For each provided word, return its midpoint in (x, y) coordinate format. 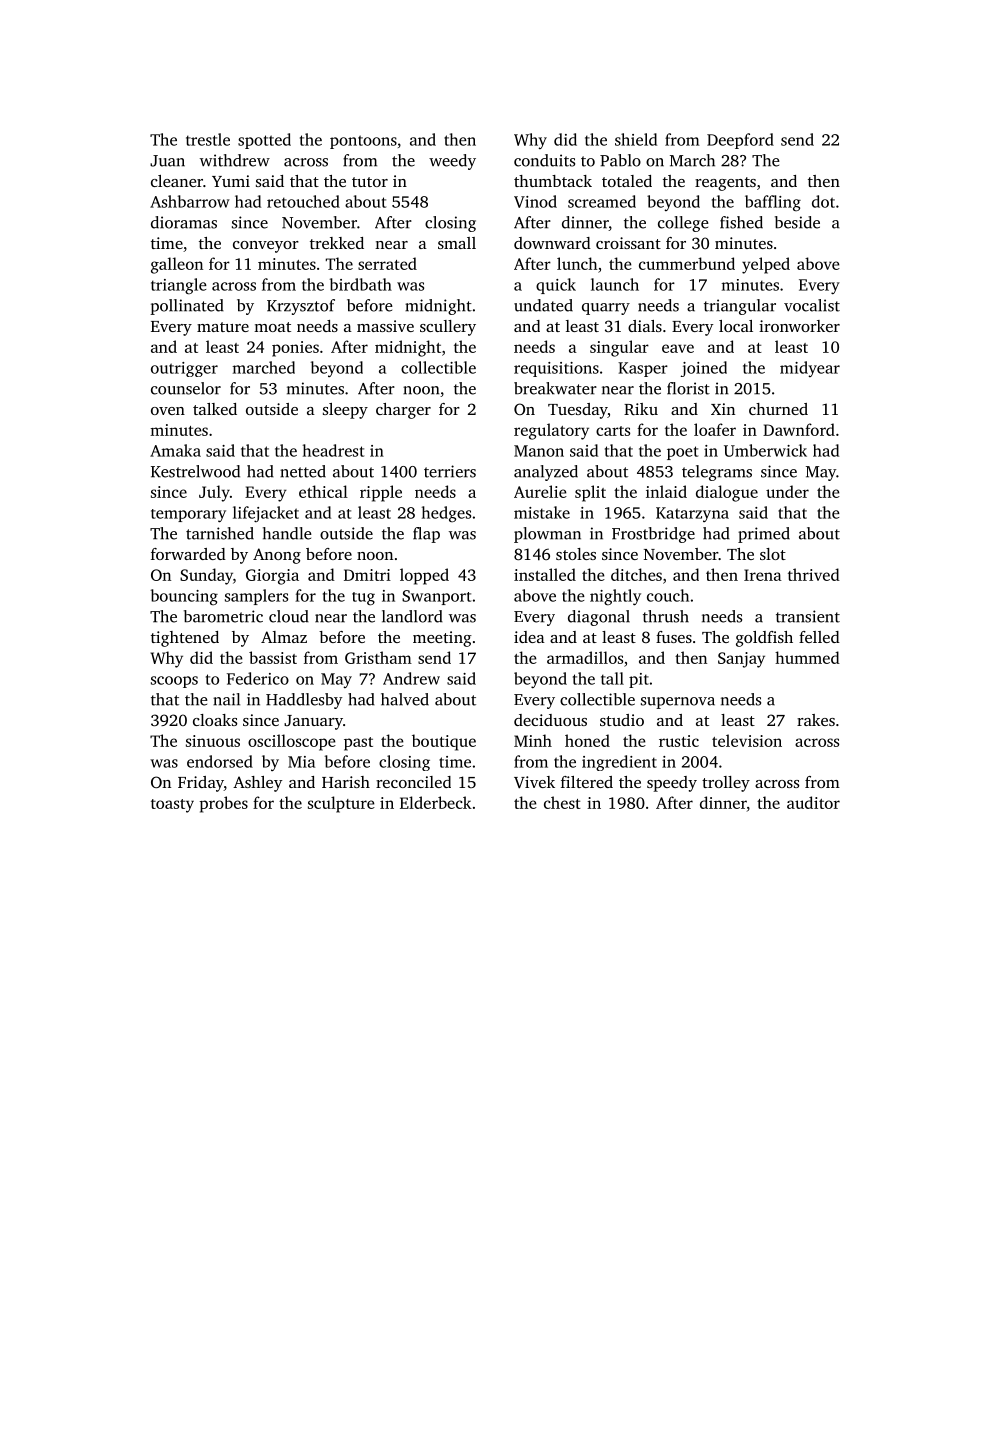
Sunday (206, 576)
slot (773, 554)
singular (619, 348)
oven (168, 411)
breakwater (555, 388)
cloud (289, 616)
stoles (576, 554)
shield (636, 139)
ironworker (799, 326)
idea (529, 637)
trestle (208, 139)
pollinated (187, 307)
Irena (763, 575)
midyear (810, 369)
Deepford (740, 141)
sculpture (341, 804)
